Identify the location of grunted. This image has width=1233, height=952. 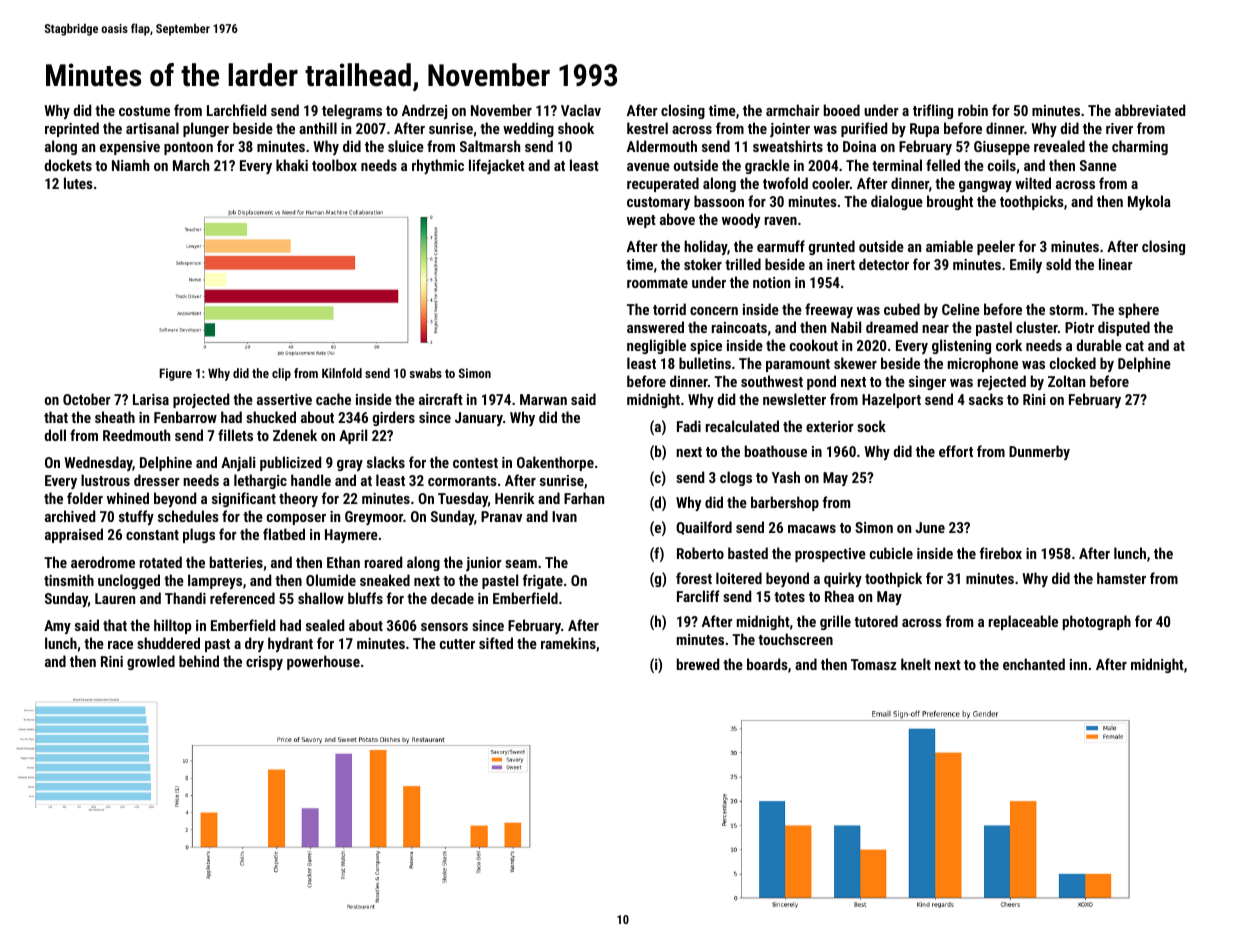
(832, 247).
